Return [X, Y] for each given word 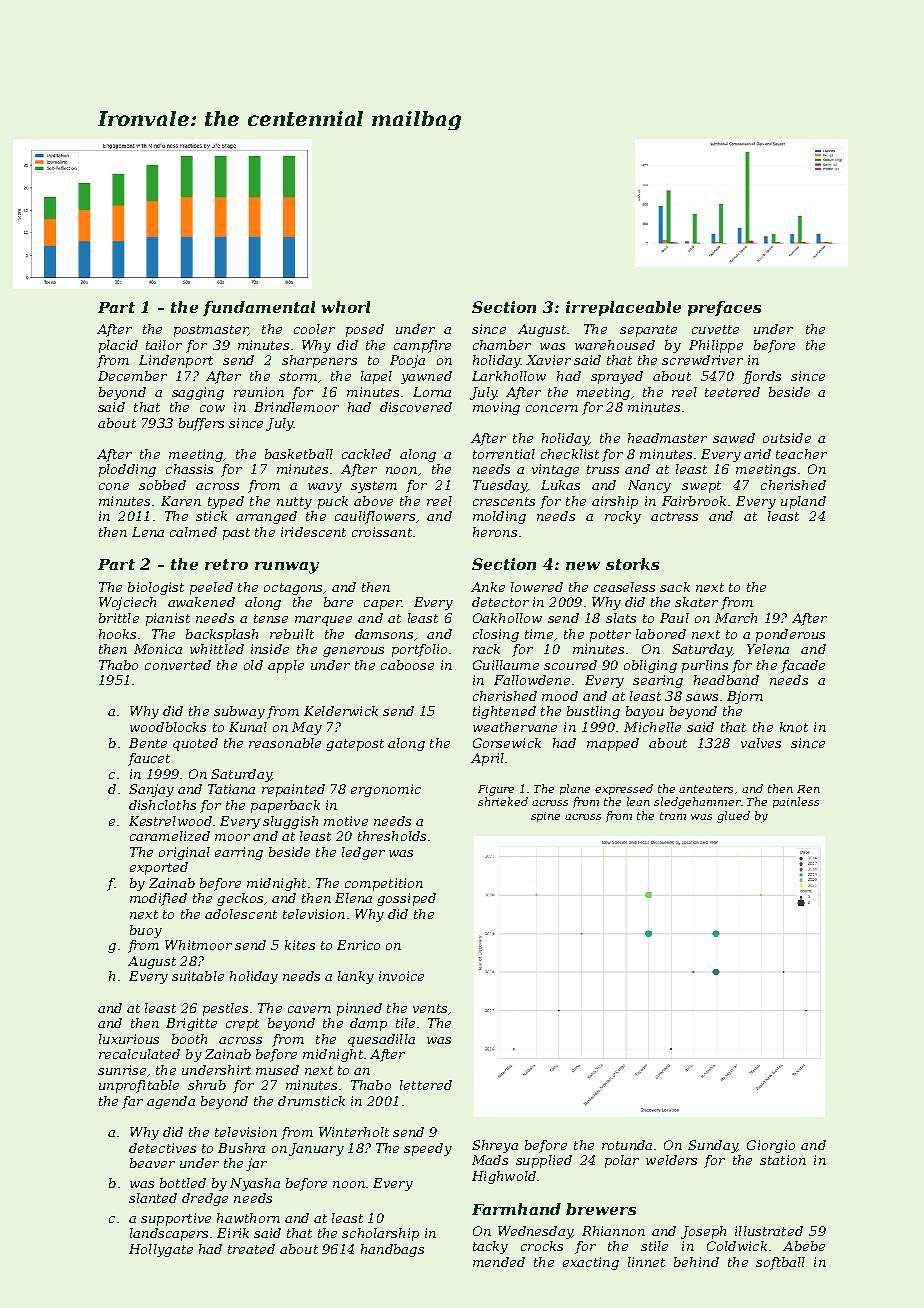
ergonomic [386, 790]
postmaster [211, 331]
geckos [240, 899]
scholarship [380, 1234]
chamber [502, 345]
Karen [181, 501]
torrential [504, 454]
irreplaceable [623, 308]
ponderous [790, 635]
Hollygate [161, 1250]
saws [702, 697]
